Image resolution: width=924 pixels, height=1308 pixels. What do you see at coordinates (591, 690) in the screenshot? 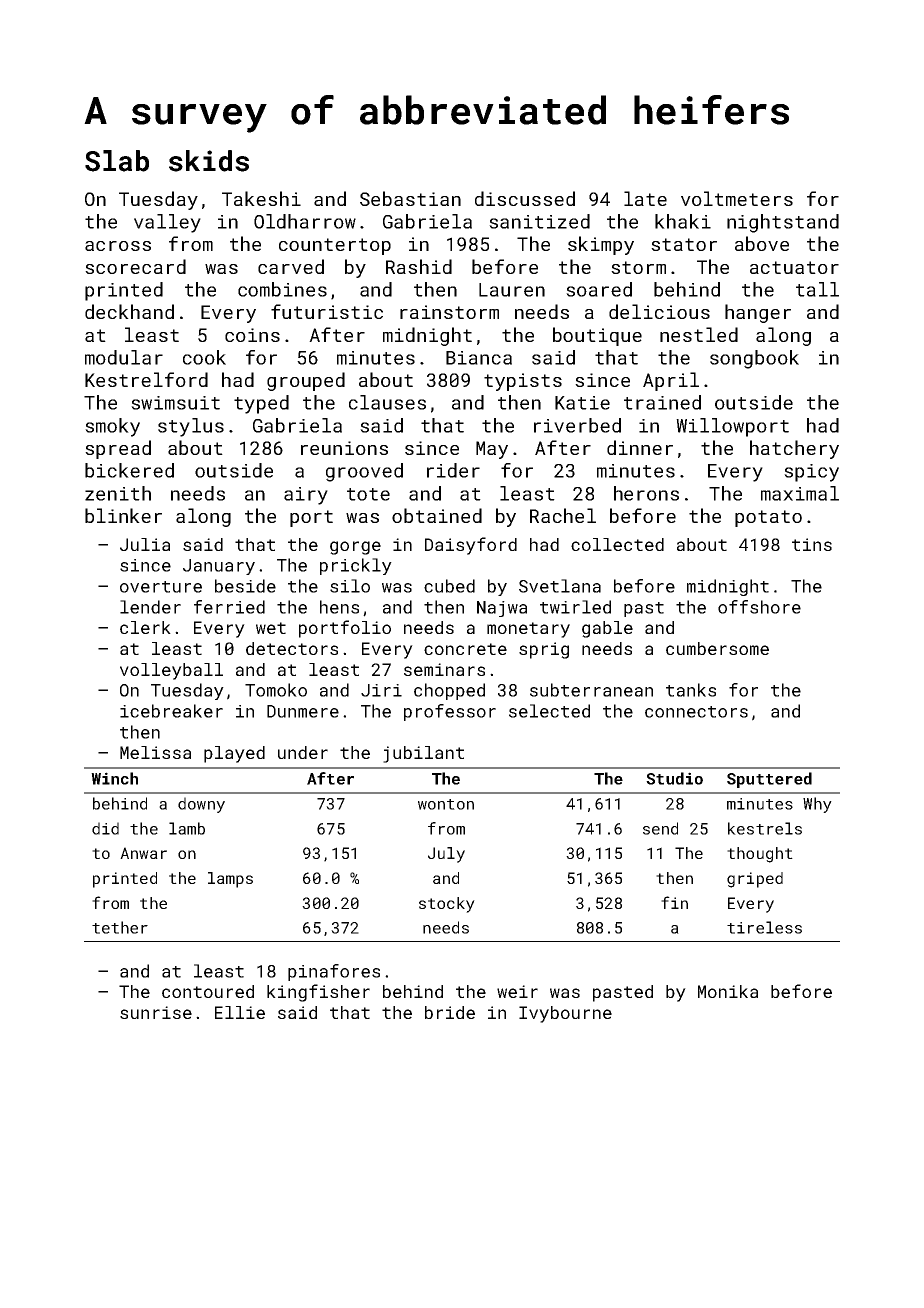
I see `subterranean` at bounding box center [591, 690].
